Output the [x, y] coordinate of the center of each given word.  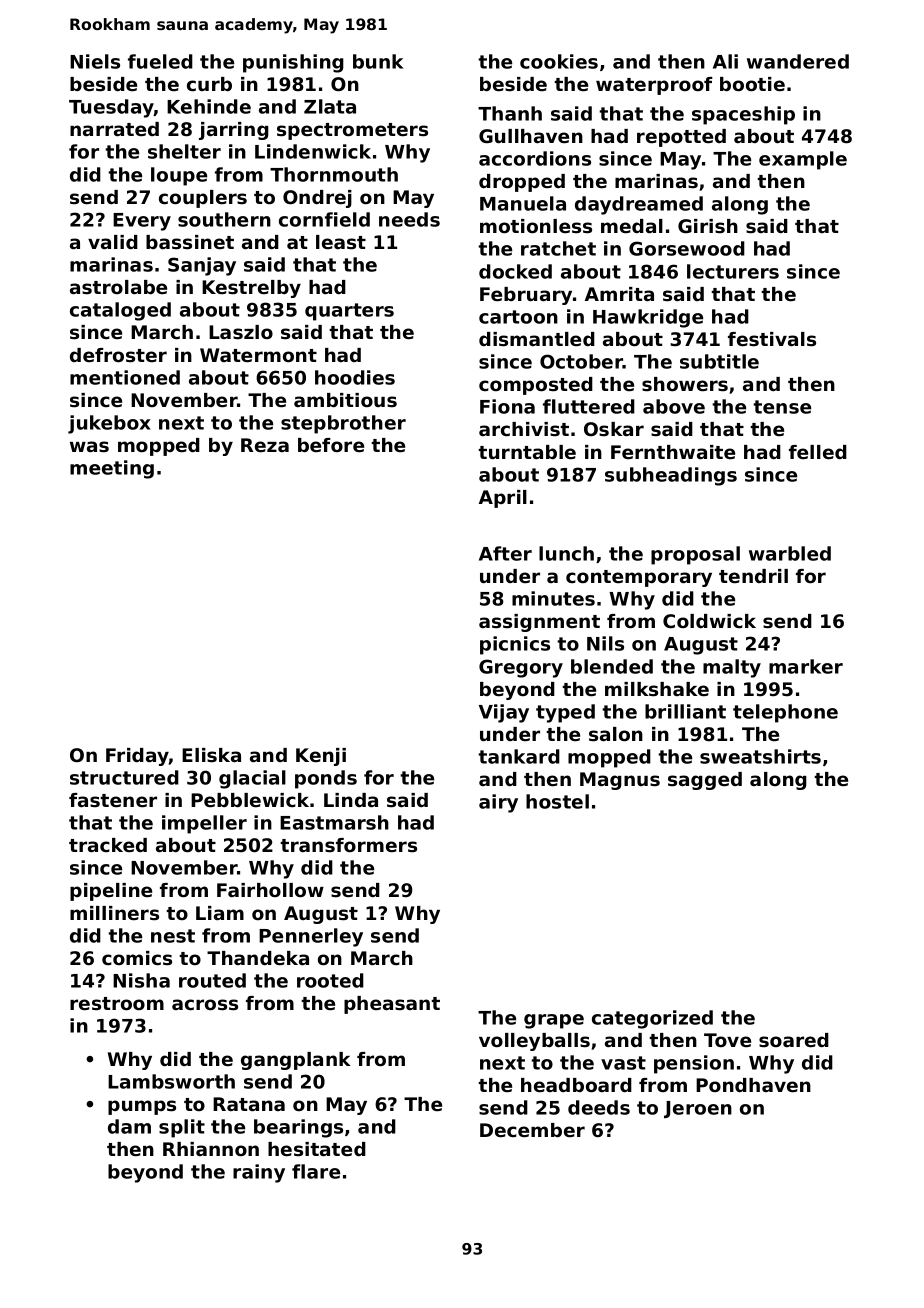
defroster [118, 355]
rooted [330, 980]
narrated [114, 129]
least [341, 242]
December [532, 1130]
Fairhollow [270, 890]
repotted [681, 138]
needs [409, 219]
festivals [772, 339]
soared [794, 1040]
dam [129, 1126]
